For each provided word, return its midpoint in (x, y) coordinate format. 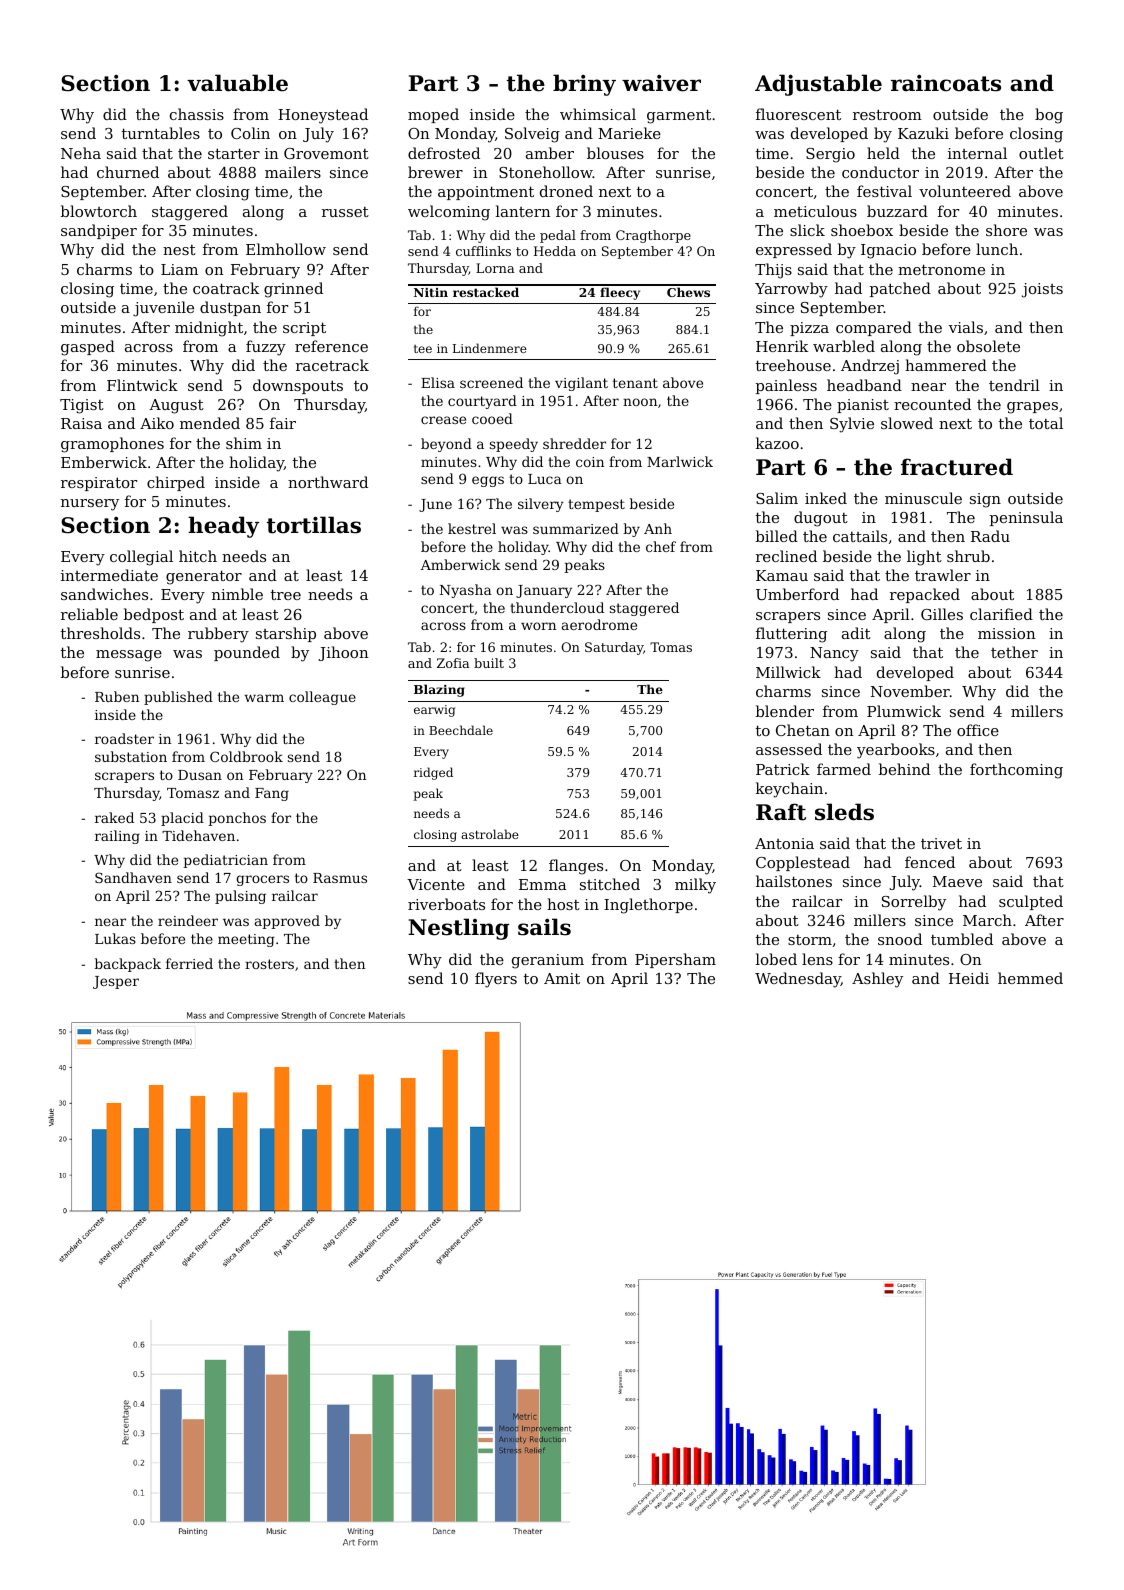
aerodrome (599, 624)
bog (1049, 116)
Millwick (788, 672)
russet (345, 212)
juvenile (163, 309)
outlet (1041, 153)
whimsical (598, 114)
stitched (610, 884)
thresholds (100, 633)
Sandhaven (133, 877)
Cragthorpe (653, 236)
